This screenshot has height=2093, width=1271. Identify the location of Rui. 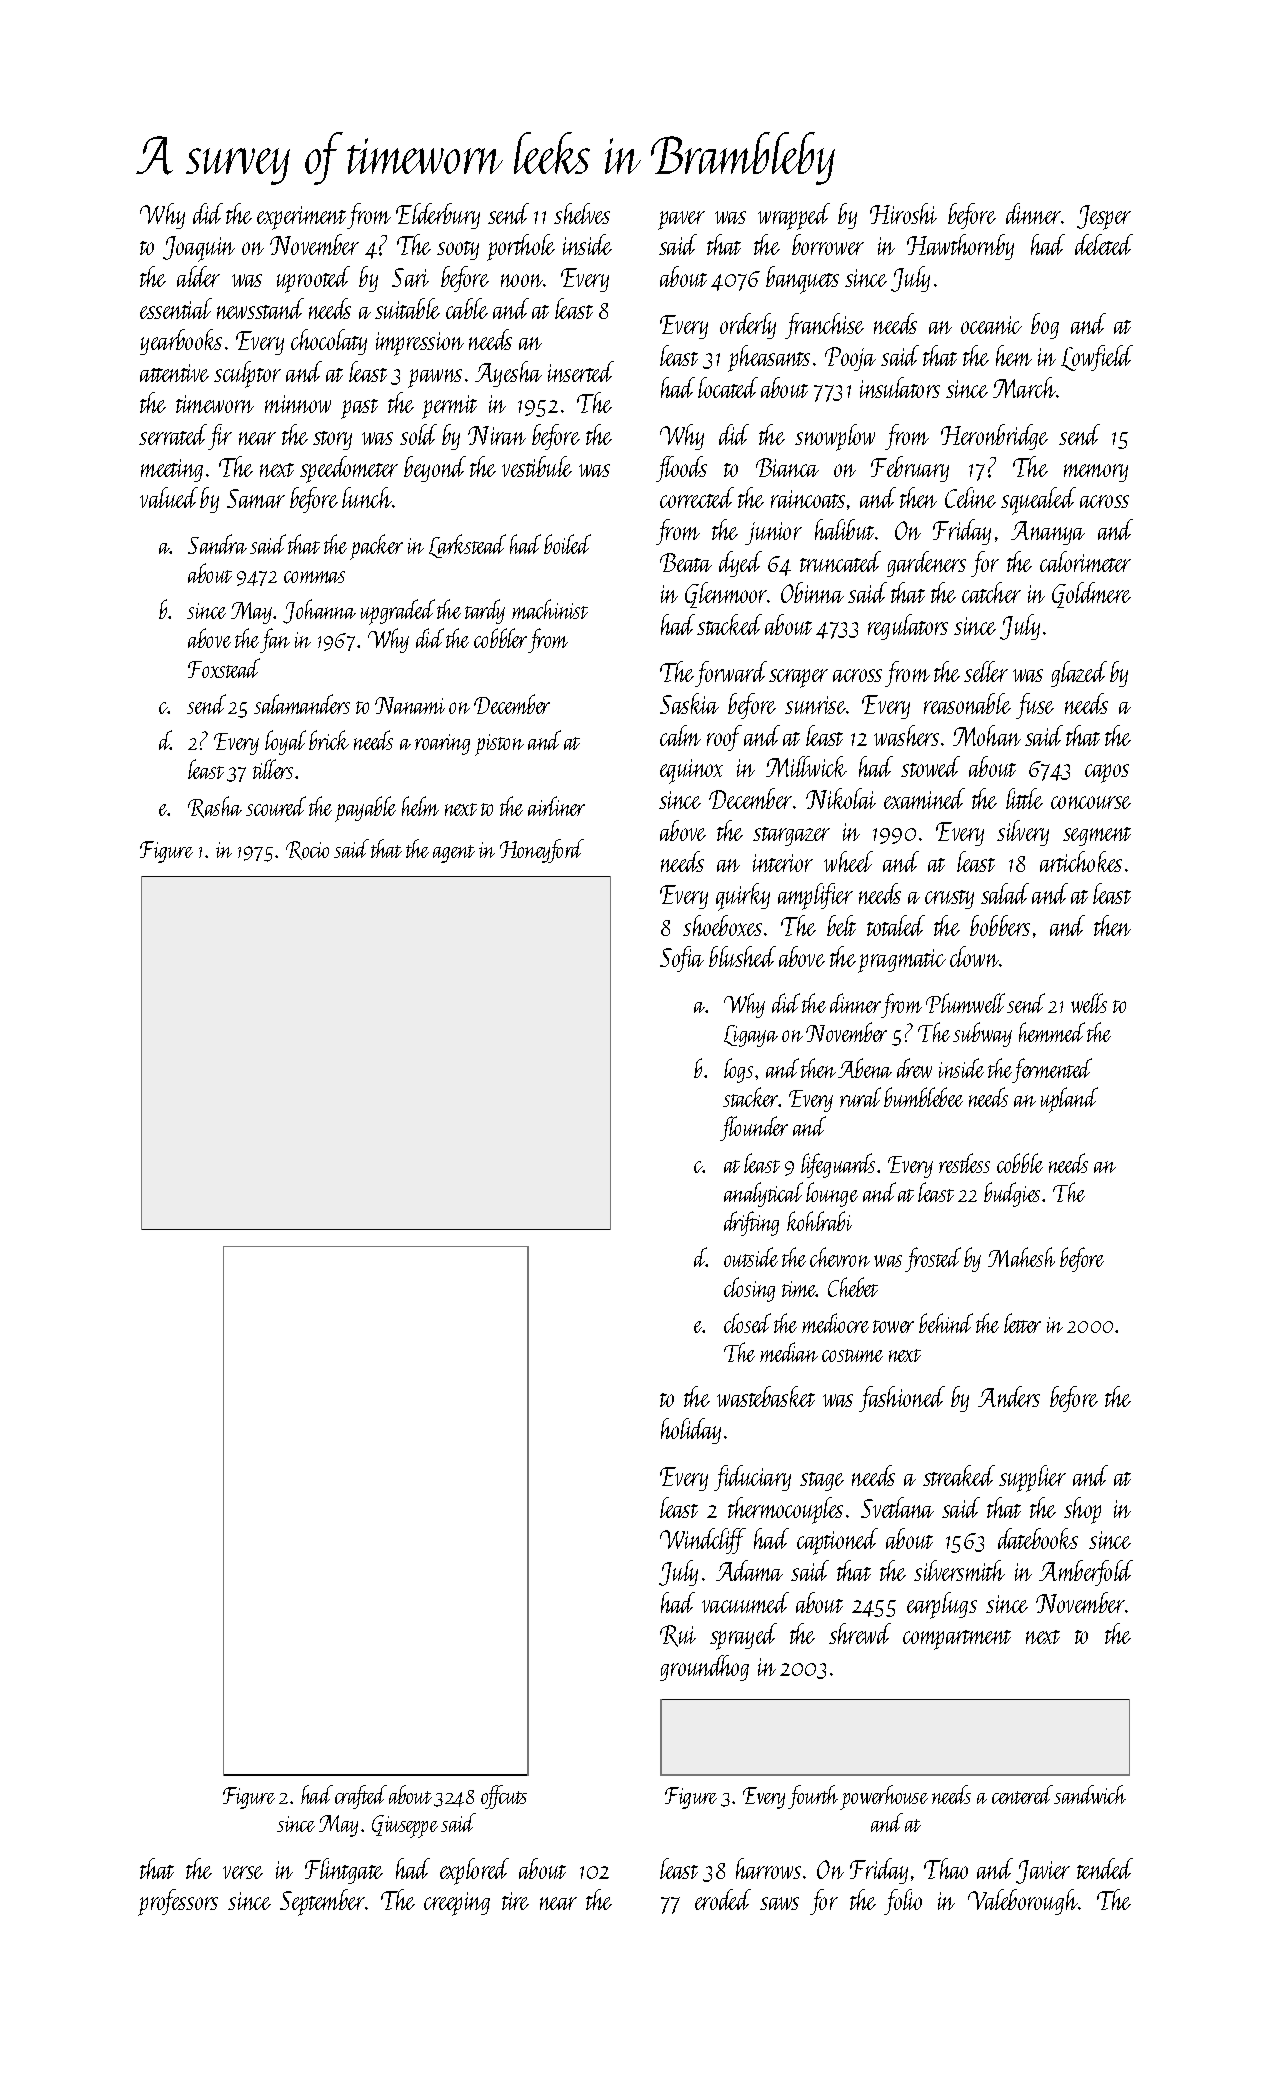
(678, 1636).
